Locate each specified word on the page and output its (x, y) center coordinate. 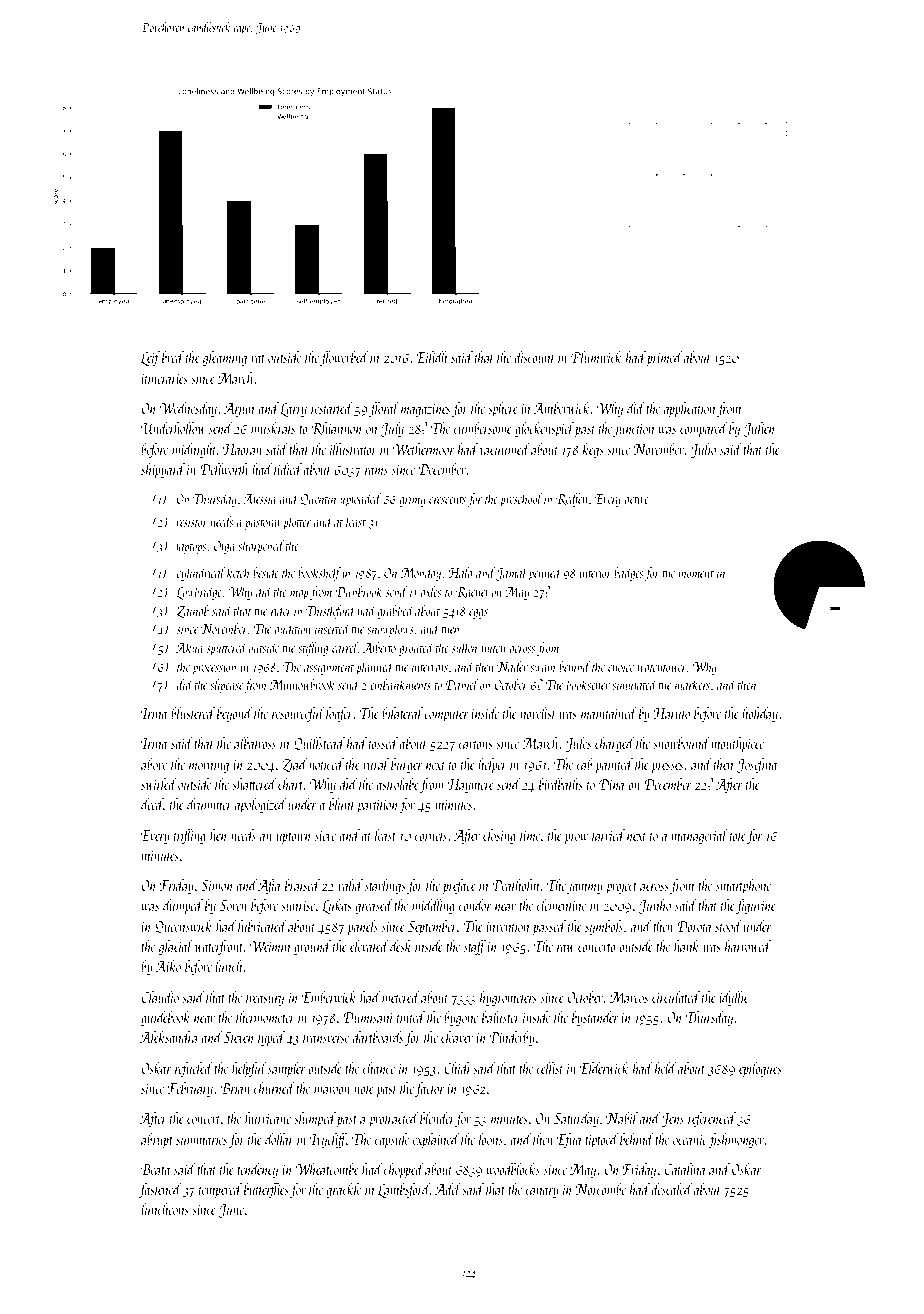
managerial (699, 836)
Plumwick (596, 357)
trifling (190, 836)
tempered (220, 1190)
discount (534, 357)
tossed (383, 743)
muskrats (273, 428)
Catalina (685, 1169)
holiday (760, 714)
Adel (448, 1189)
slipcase (226, 686)
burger (407, 765)
